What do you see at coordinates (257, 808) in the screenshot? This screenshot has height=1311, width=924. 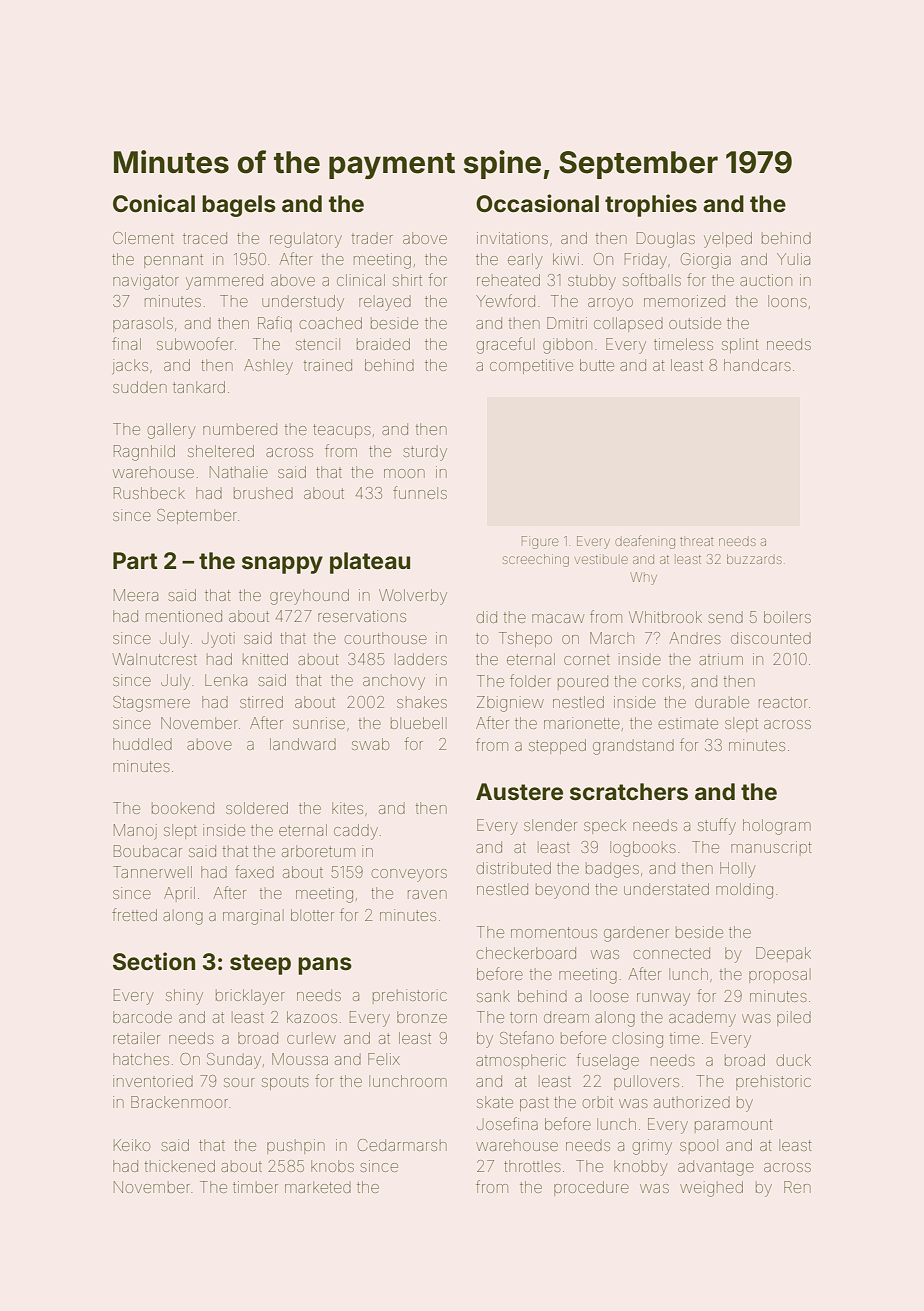 I see `soldered` at bounding box center [257, 808].
